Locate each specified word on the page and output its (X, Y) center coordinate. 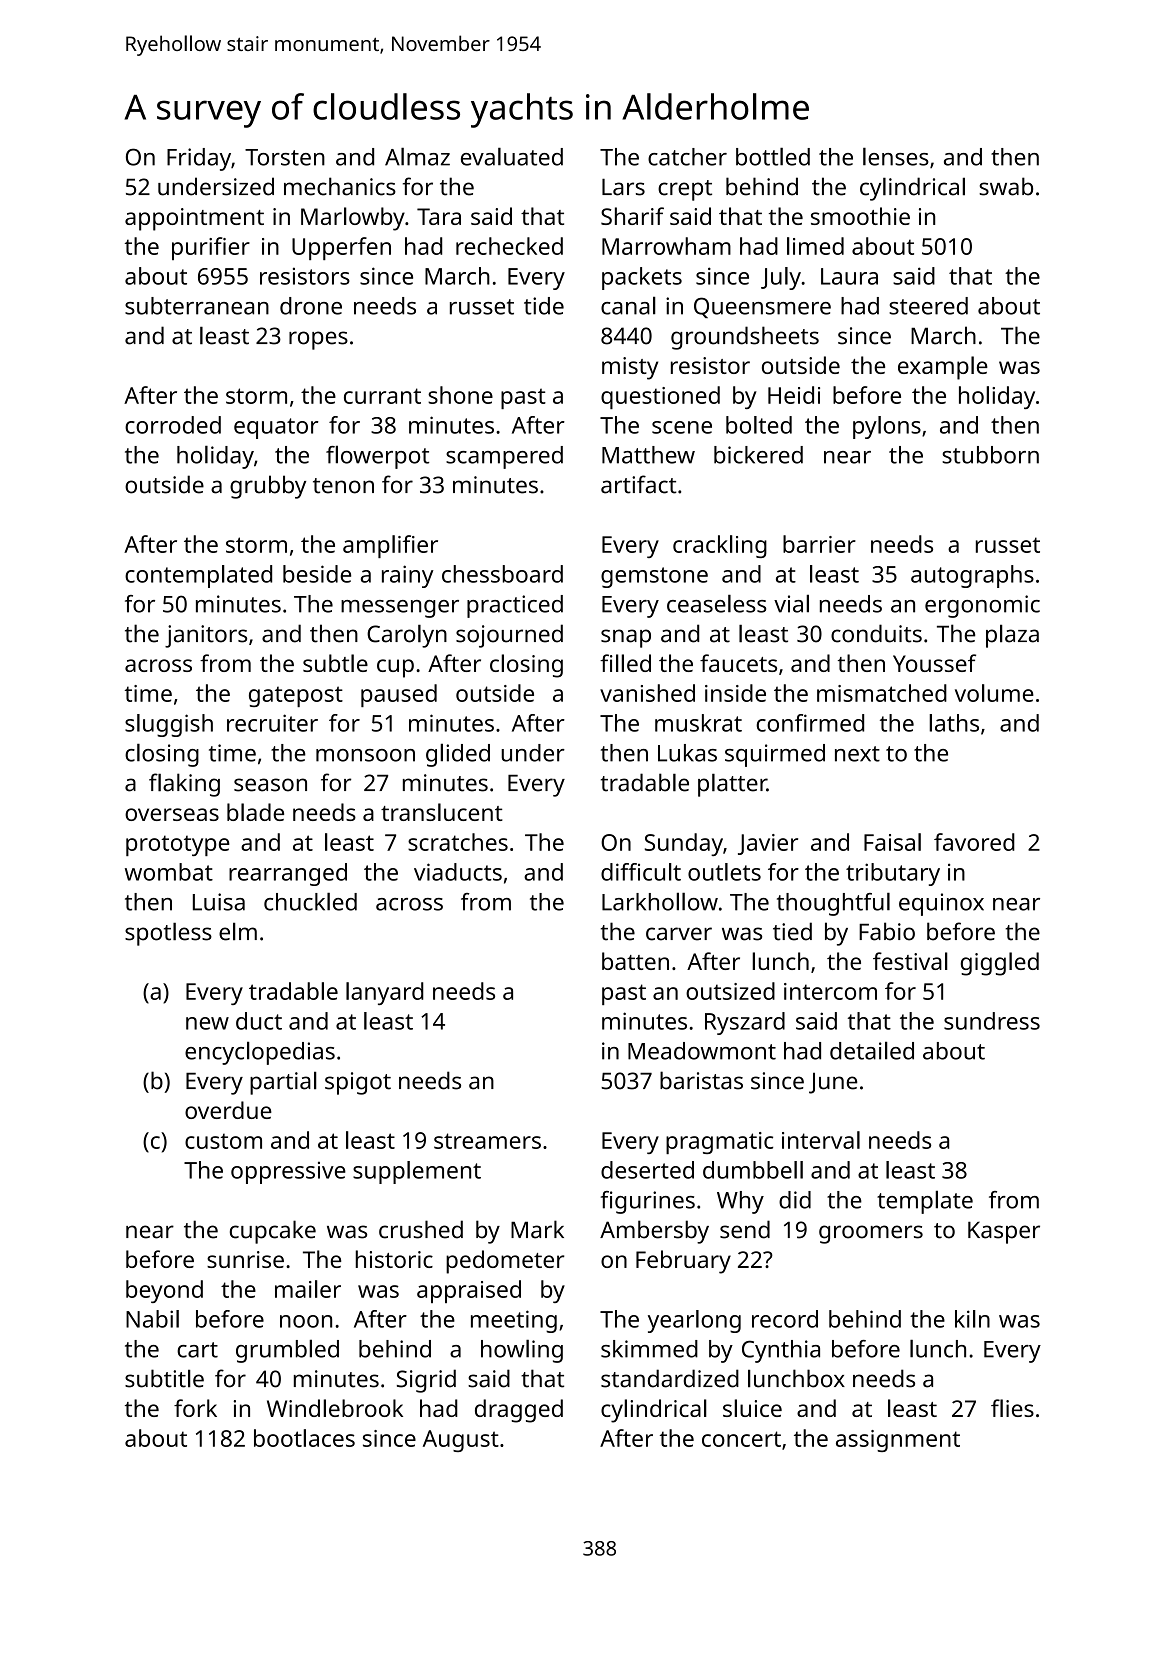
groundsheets (745, 338)
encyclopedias (260, 1053)
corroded (173, 425)
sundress (992, 1021)
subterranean (197, 306)
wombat (169, 872)
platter (732, 785)
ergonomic (982, 606)
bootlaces (304, 1438)
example (943, 368)
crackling (720, 546)
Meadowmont (702, 1051)
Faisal (892, 842)
